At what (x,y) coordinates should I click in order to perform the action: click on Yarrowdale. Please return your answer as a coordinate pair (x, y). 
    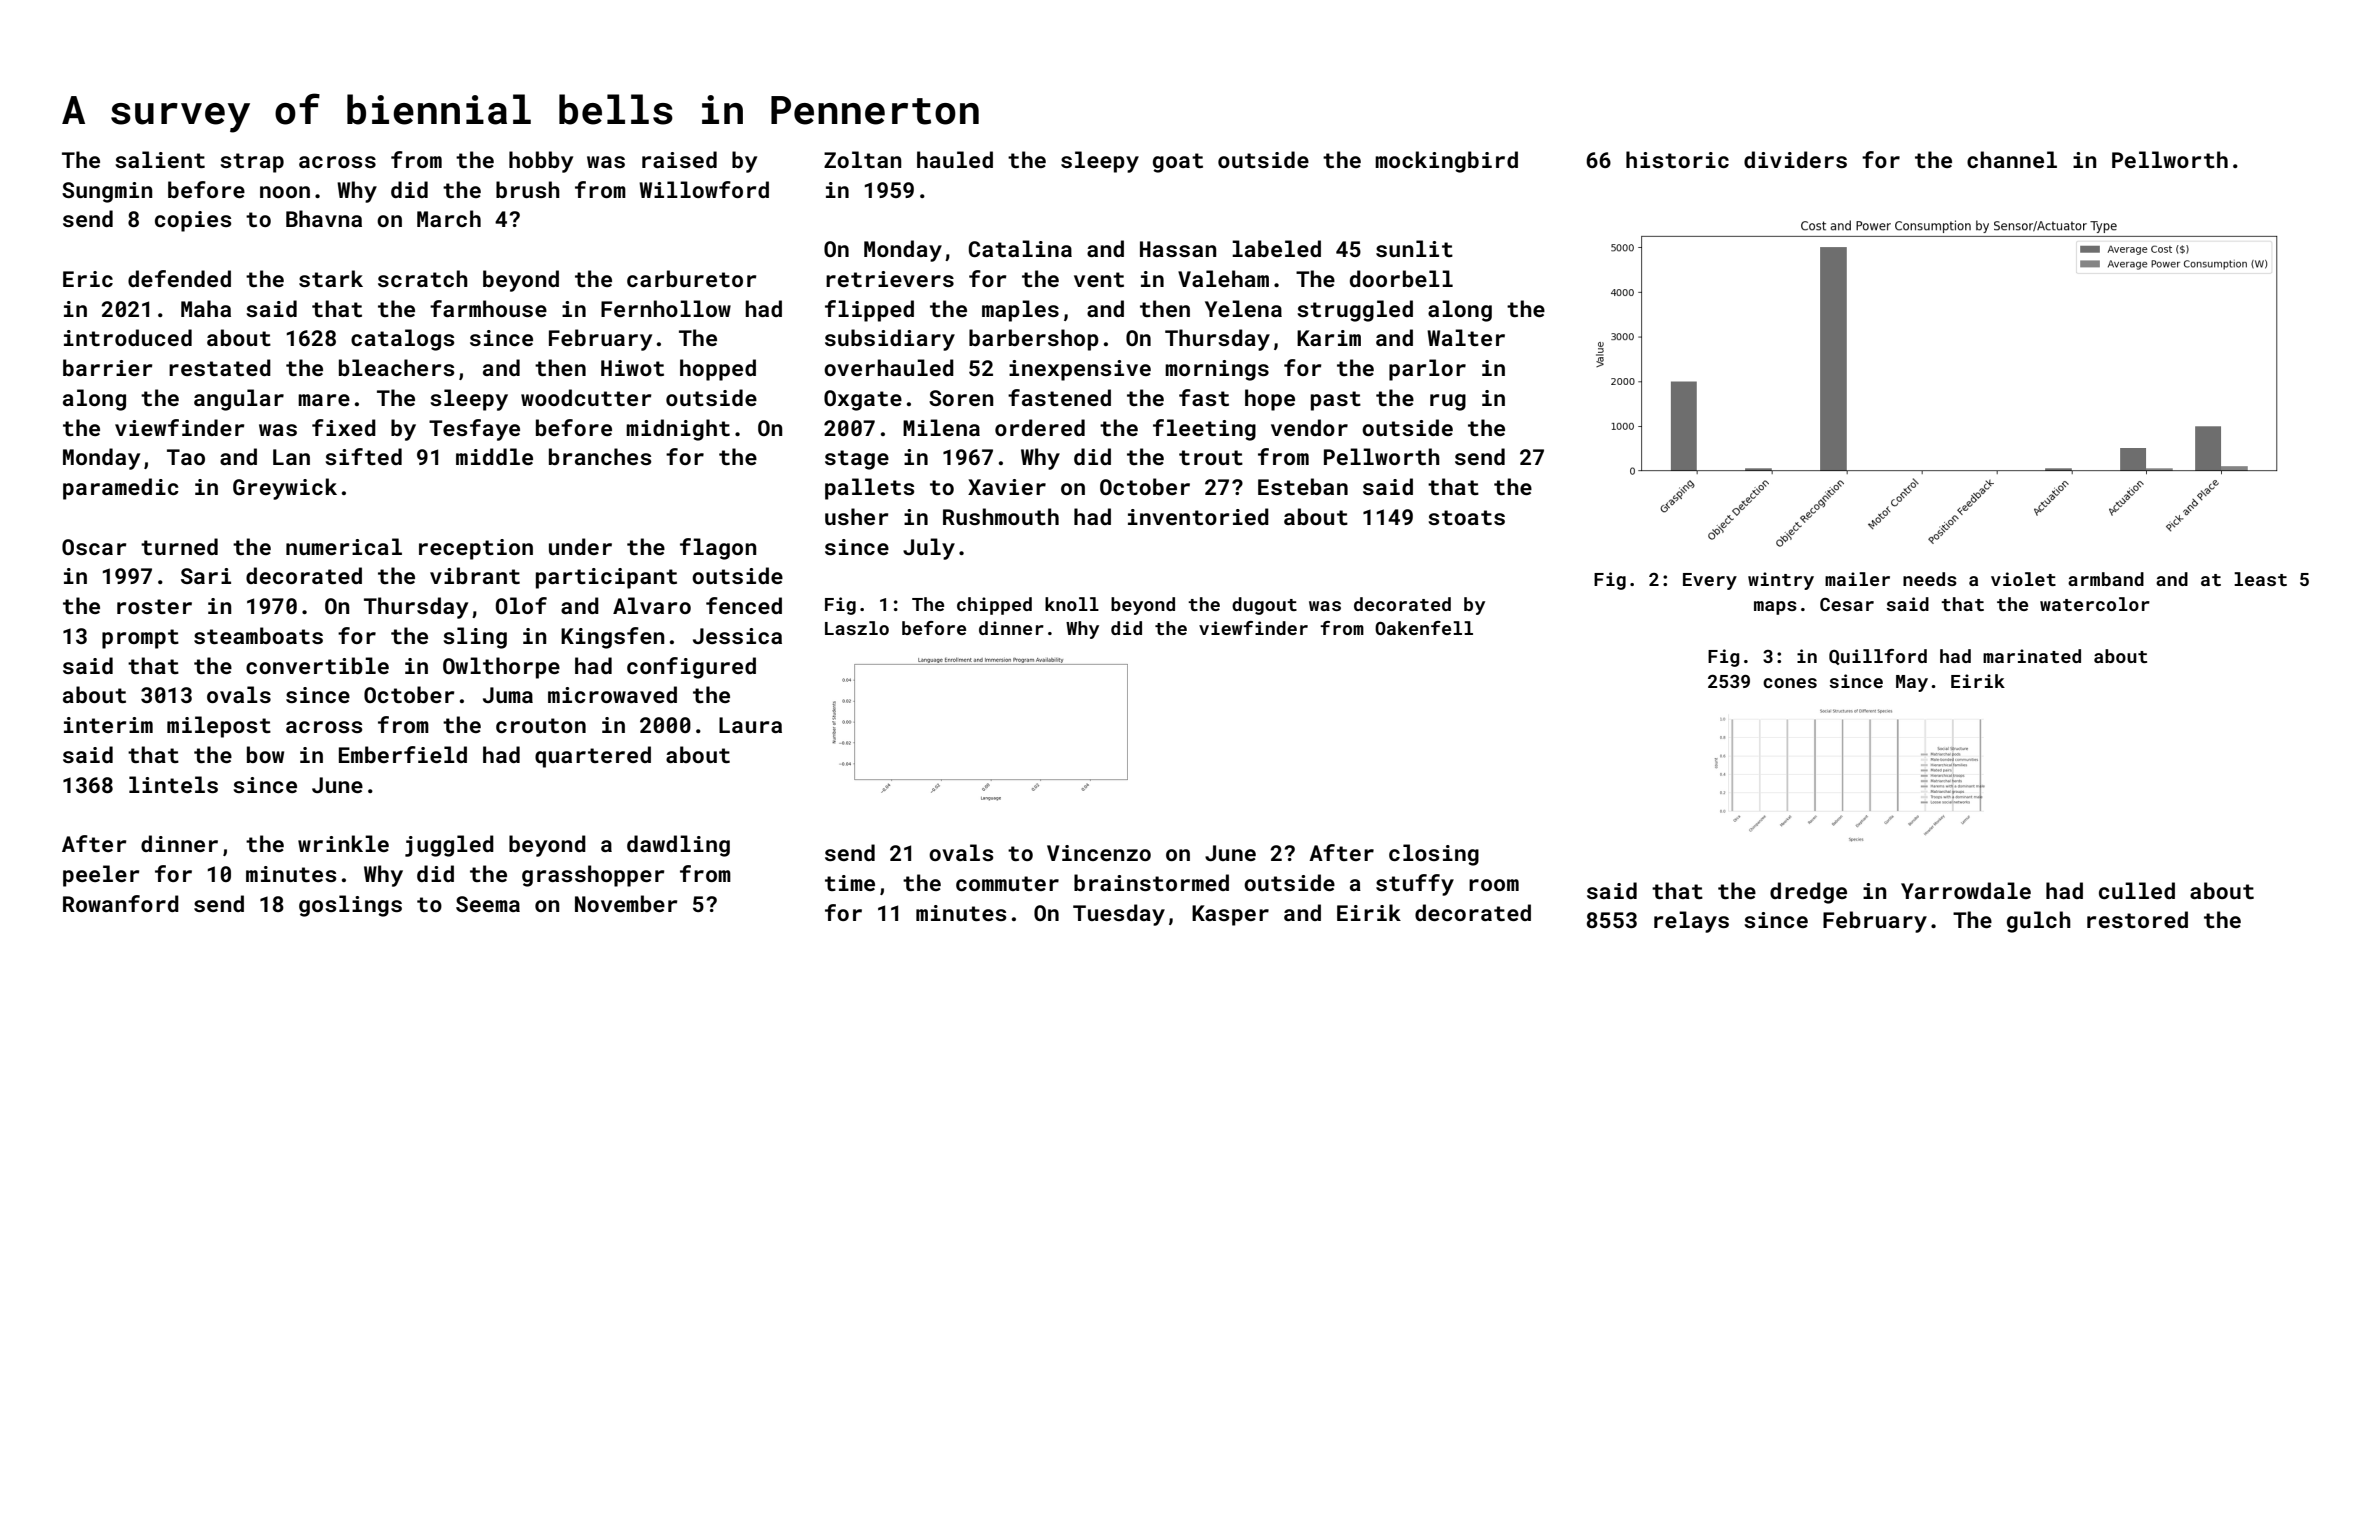
    Looking at the image, I should click on (1966, 890).
